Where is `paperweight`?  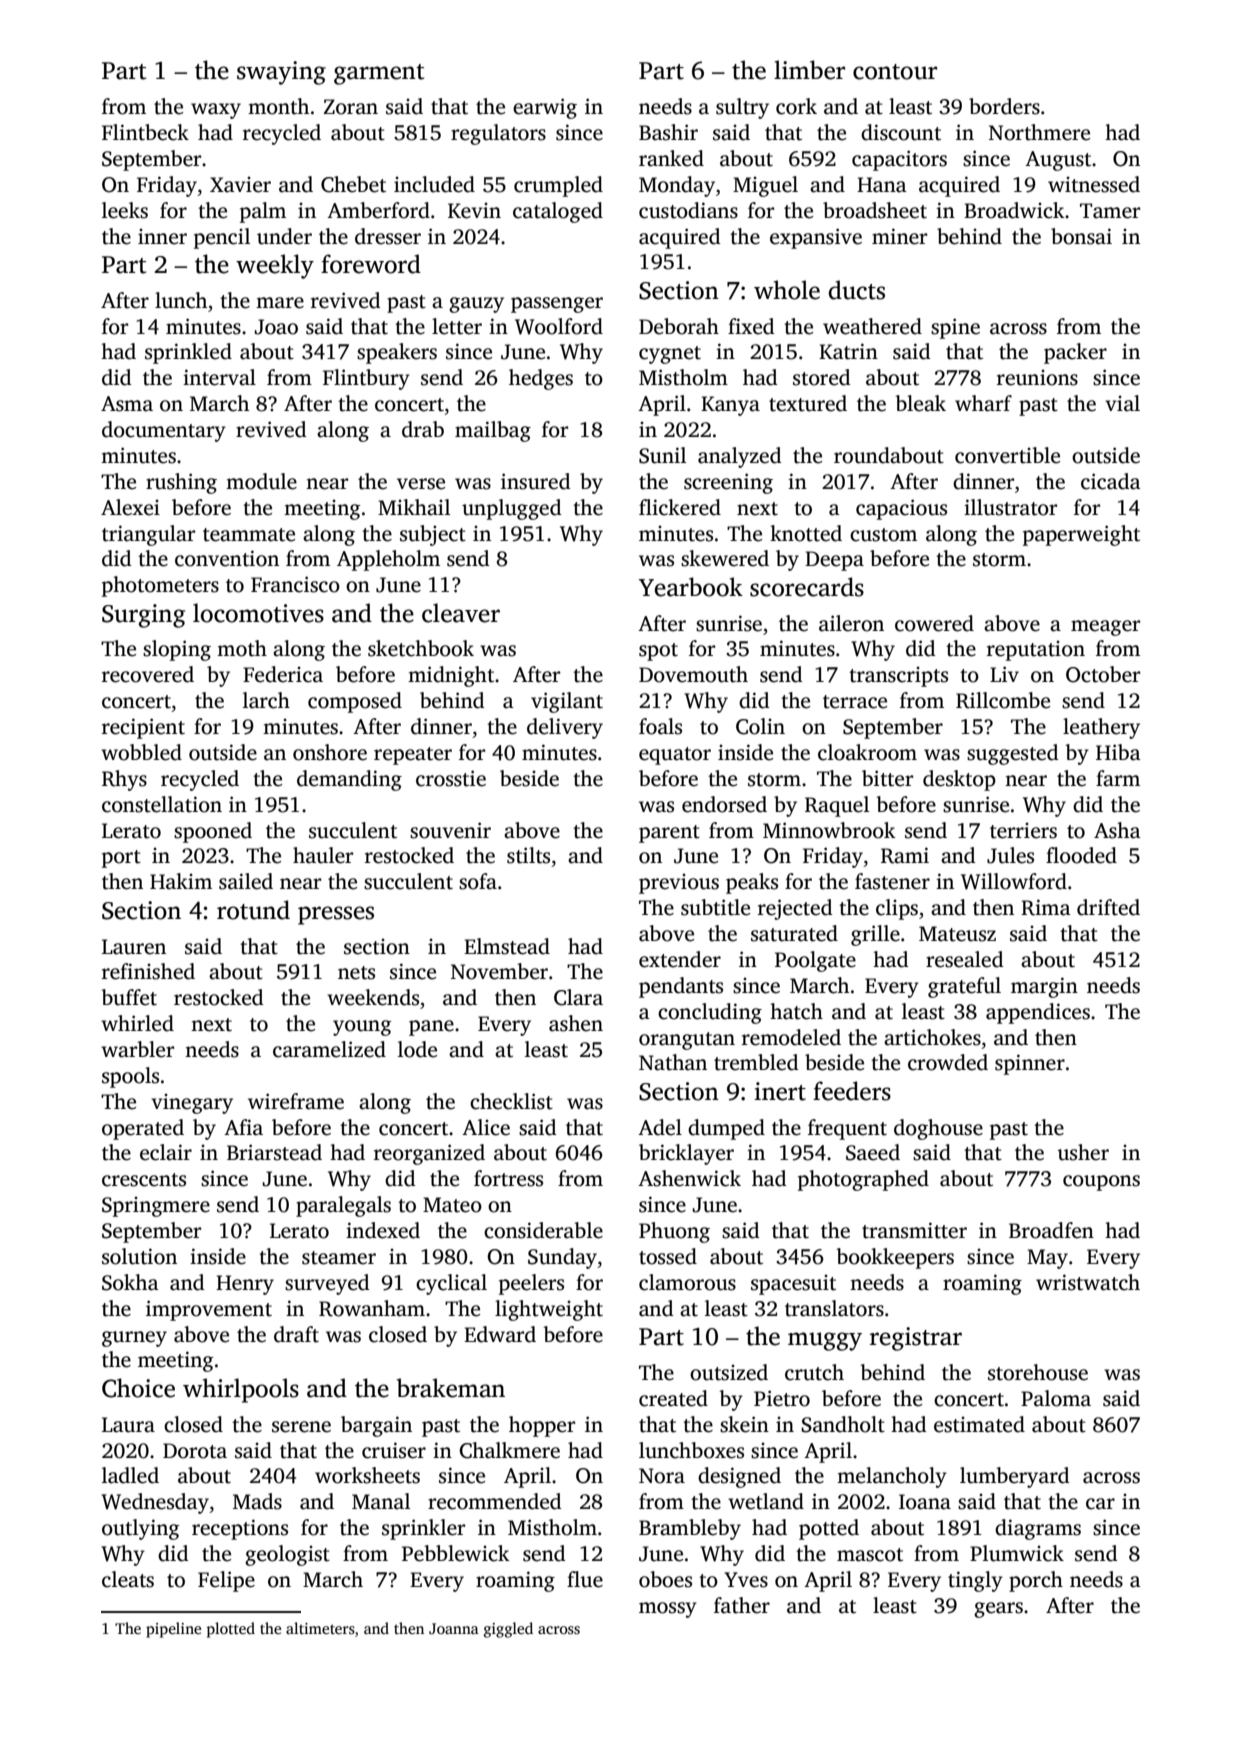 paperweight is located at coordinates (1081, 535).
